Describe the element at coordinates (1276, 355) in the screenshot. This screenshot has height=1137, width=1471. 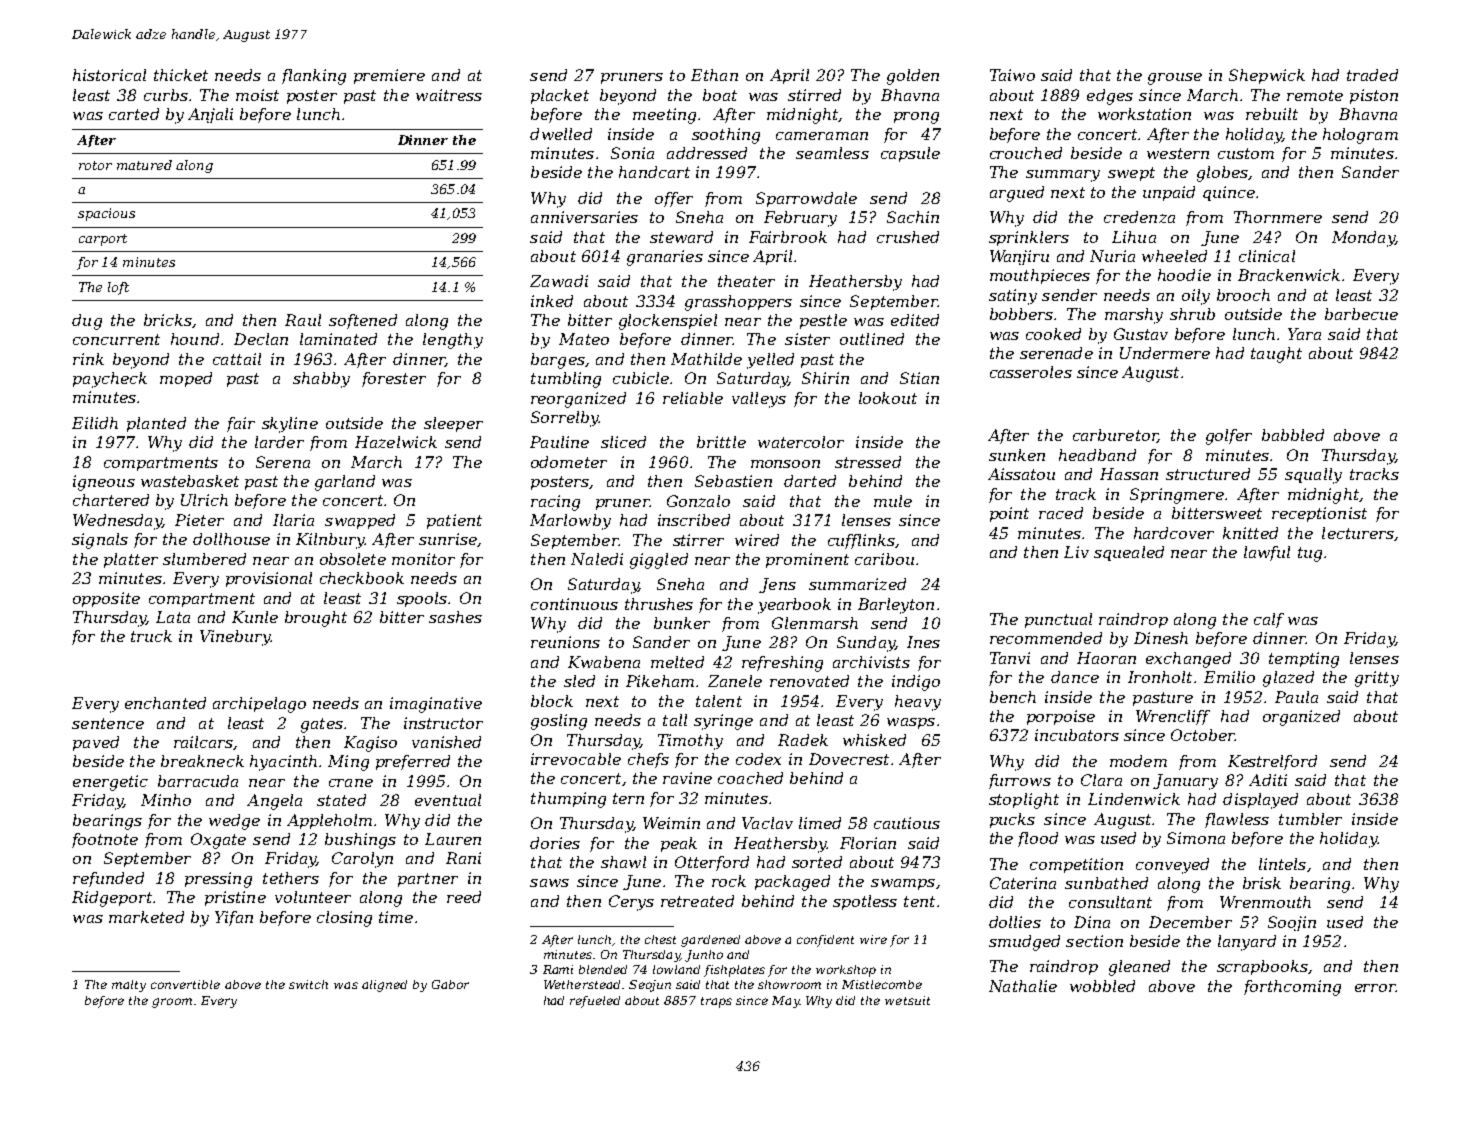
I see `taught` at that location.
